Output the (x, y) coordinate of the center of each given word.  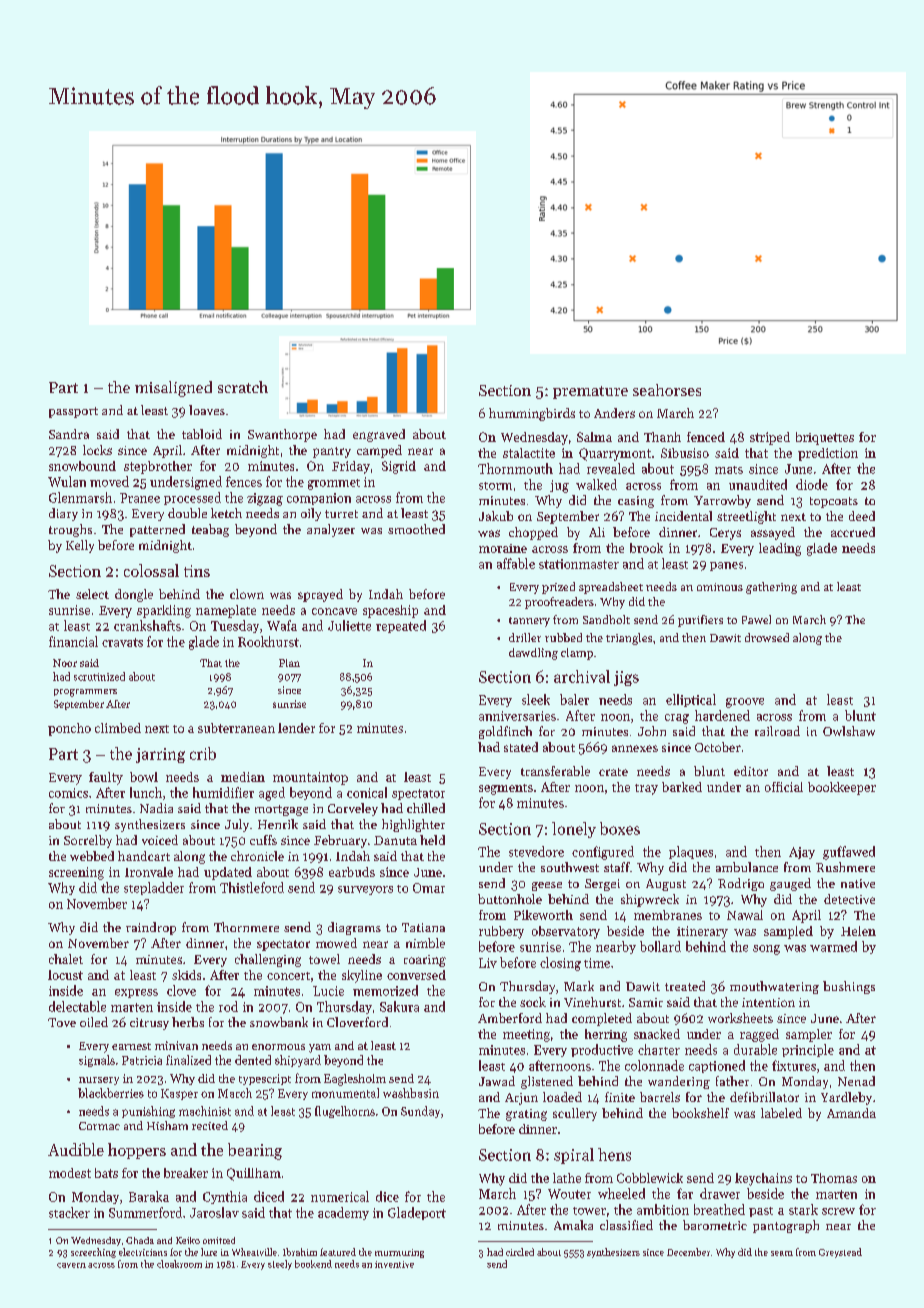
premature (590, 392)
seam (782, 1253)
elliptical (691, 700)
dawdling (533, 654)
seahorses (667, 390)
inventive (394, 1264)
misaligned (173, 389)
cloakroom (179, 1264)
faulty (106, 778)
